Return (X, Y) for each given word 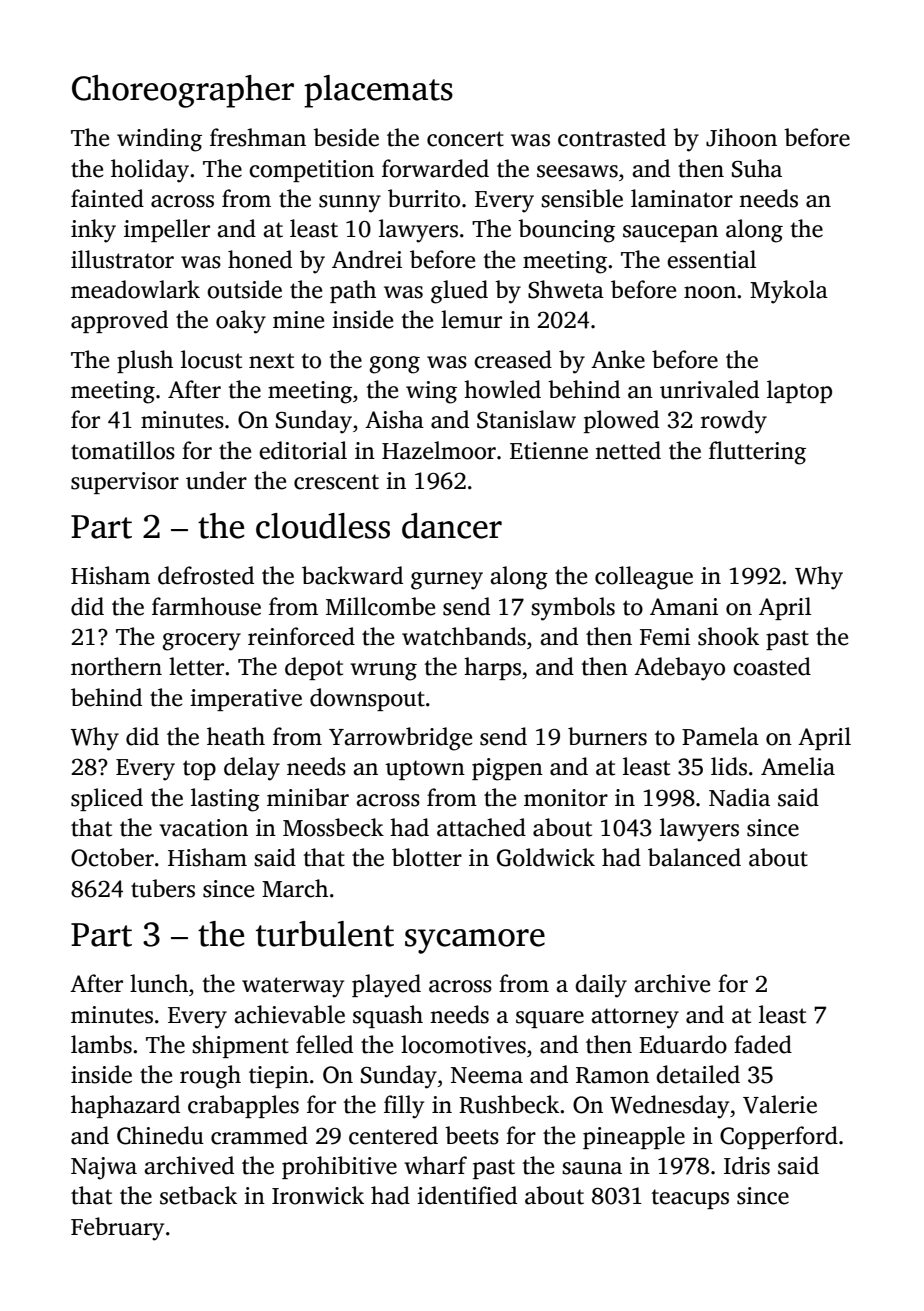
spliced (107, 799)
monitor (566, 798)
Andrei (367, 259)
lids (729, 766)
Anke (618, 359)
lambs (101, 1044)
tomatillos (123, 450)
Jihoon (741, 137)
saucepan (670, 233)
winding (159, 140)
